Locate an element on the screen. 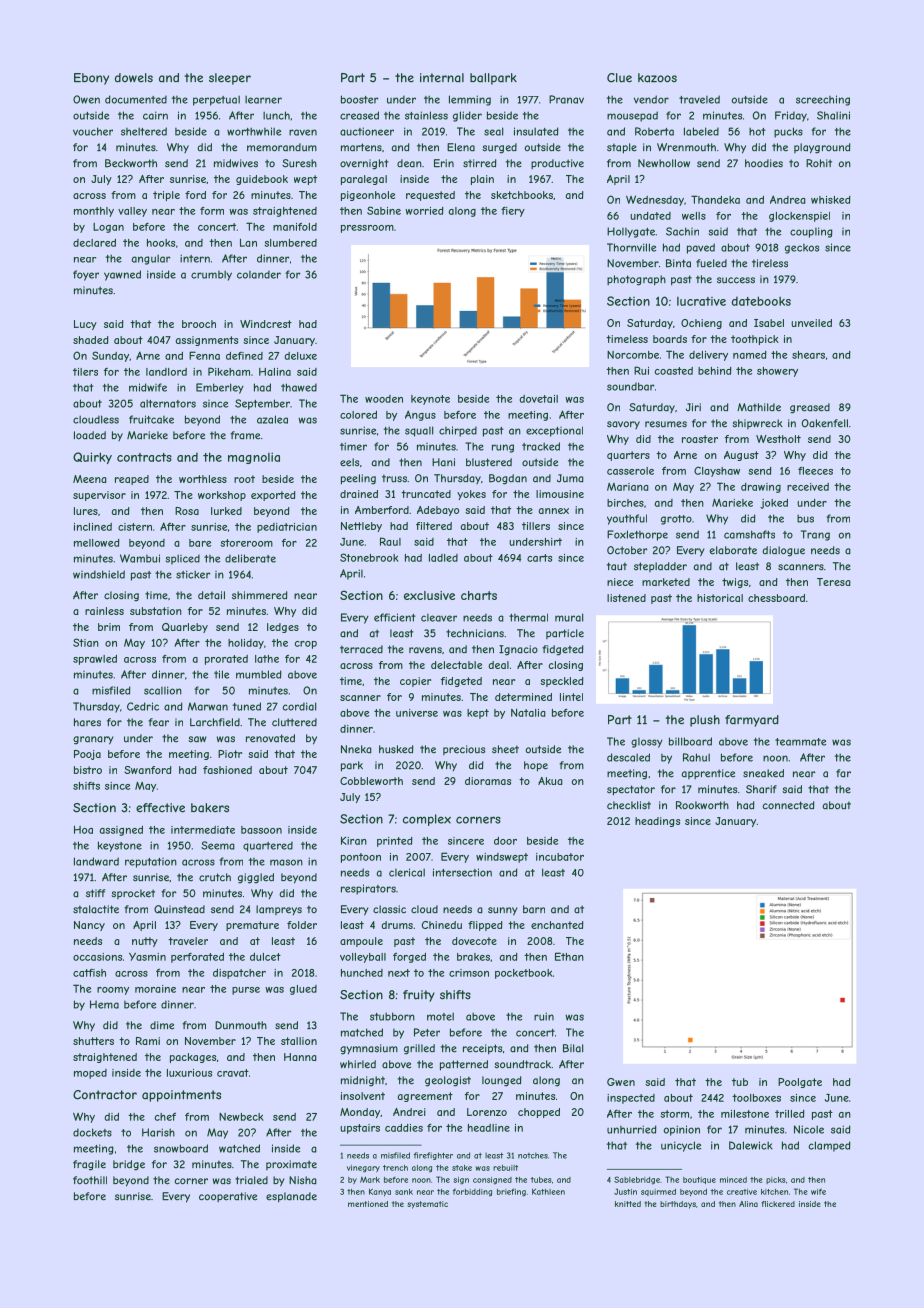 This screenshot has width=924, height=1308. Poolgate is located at coordinates (800, 1083).
